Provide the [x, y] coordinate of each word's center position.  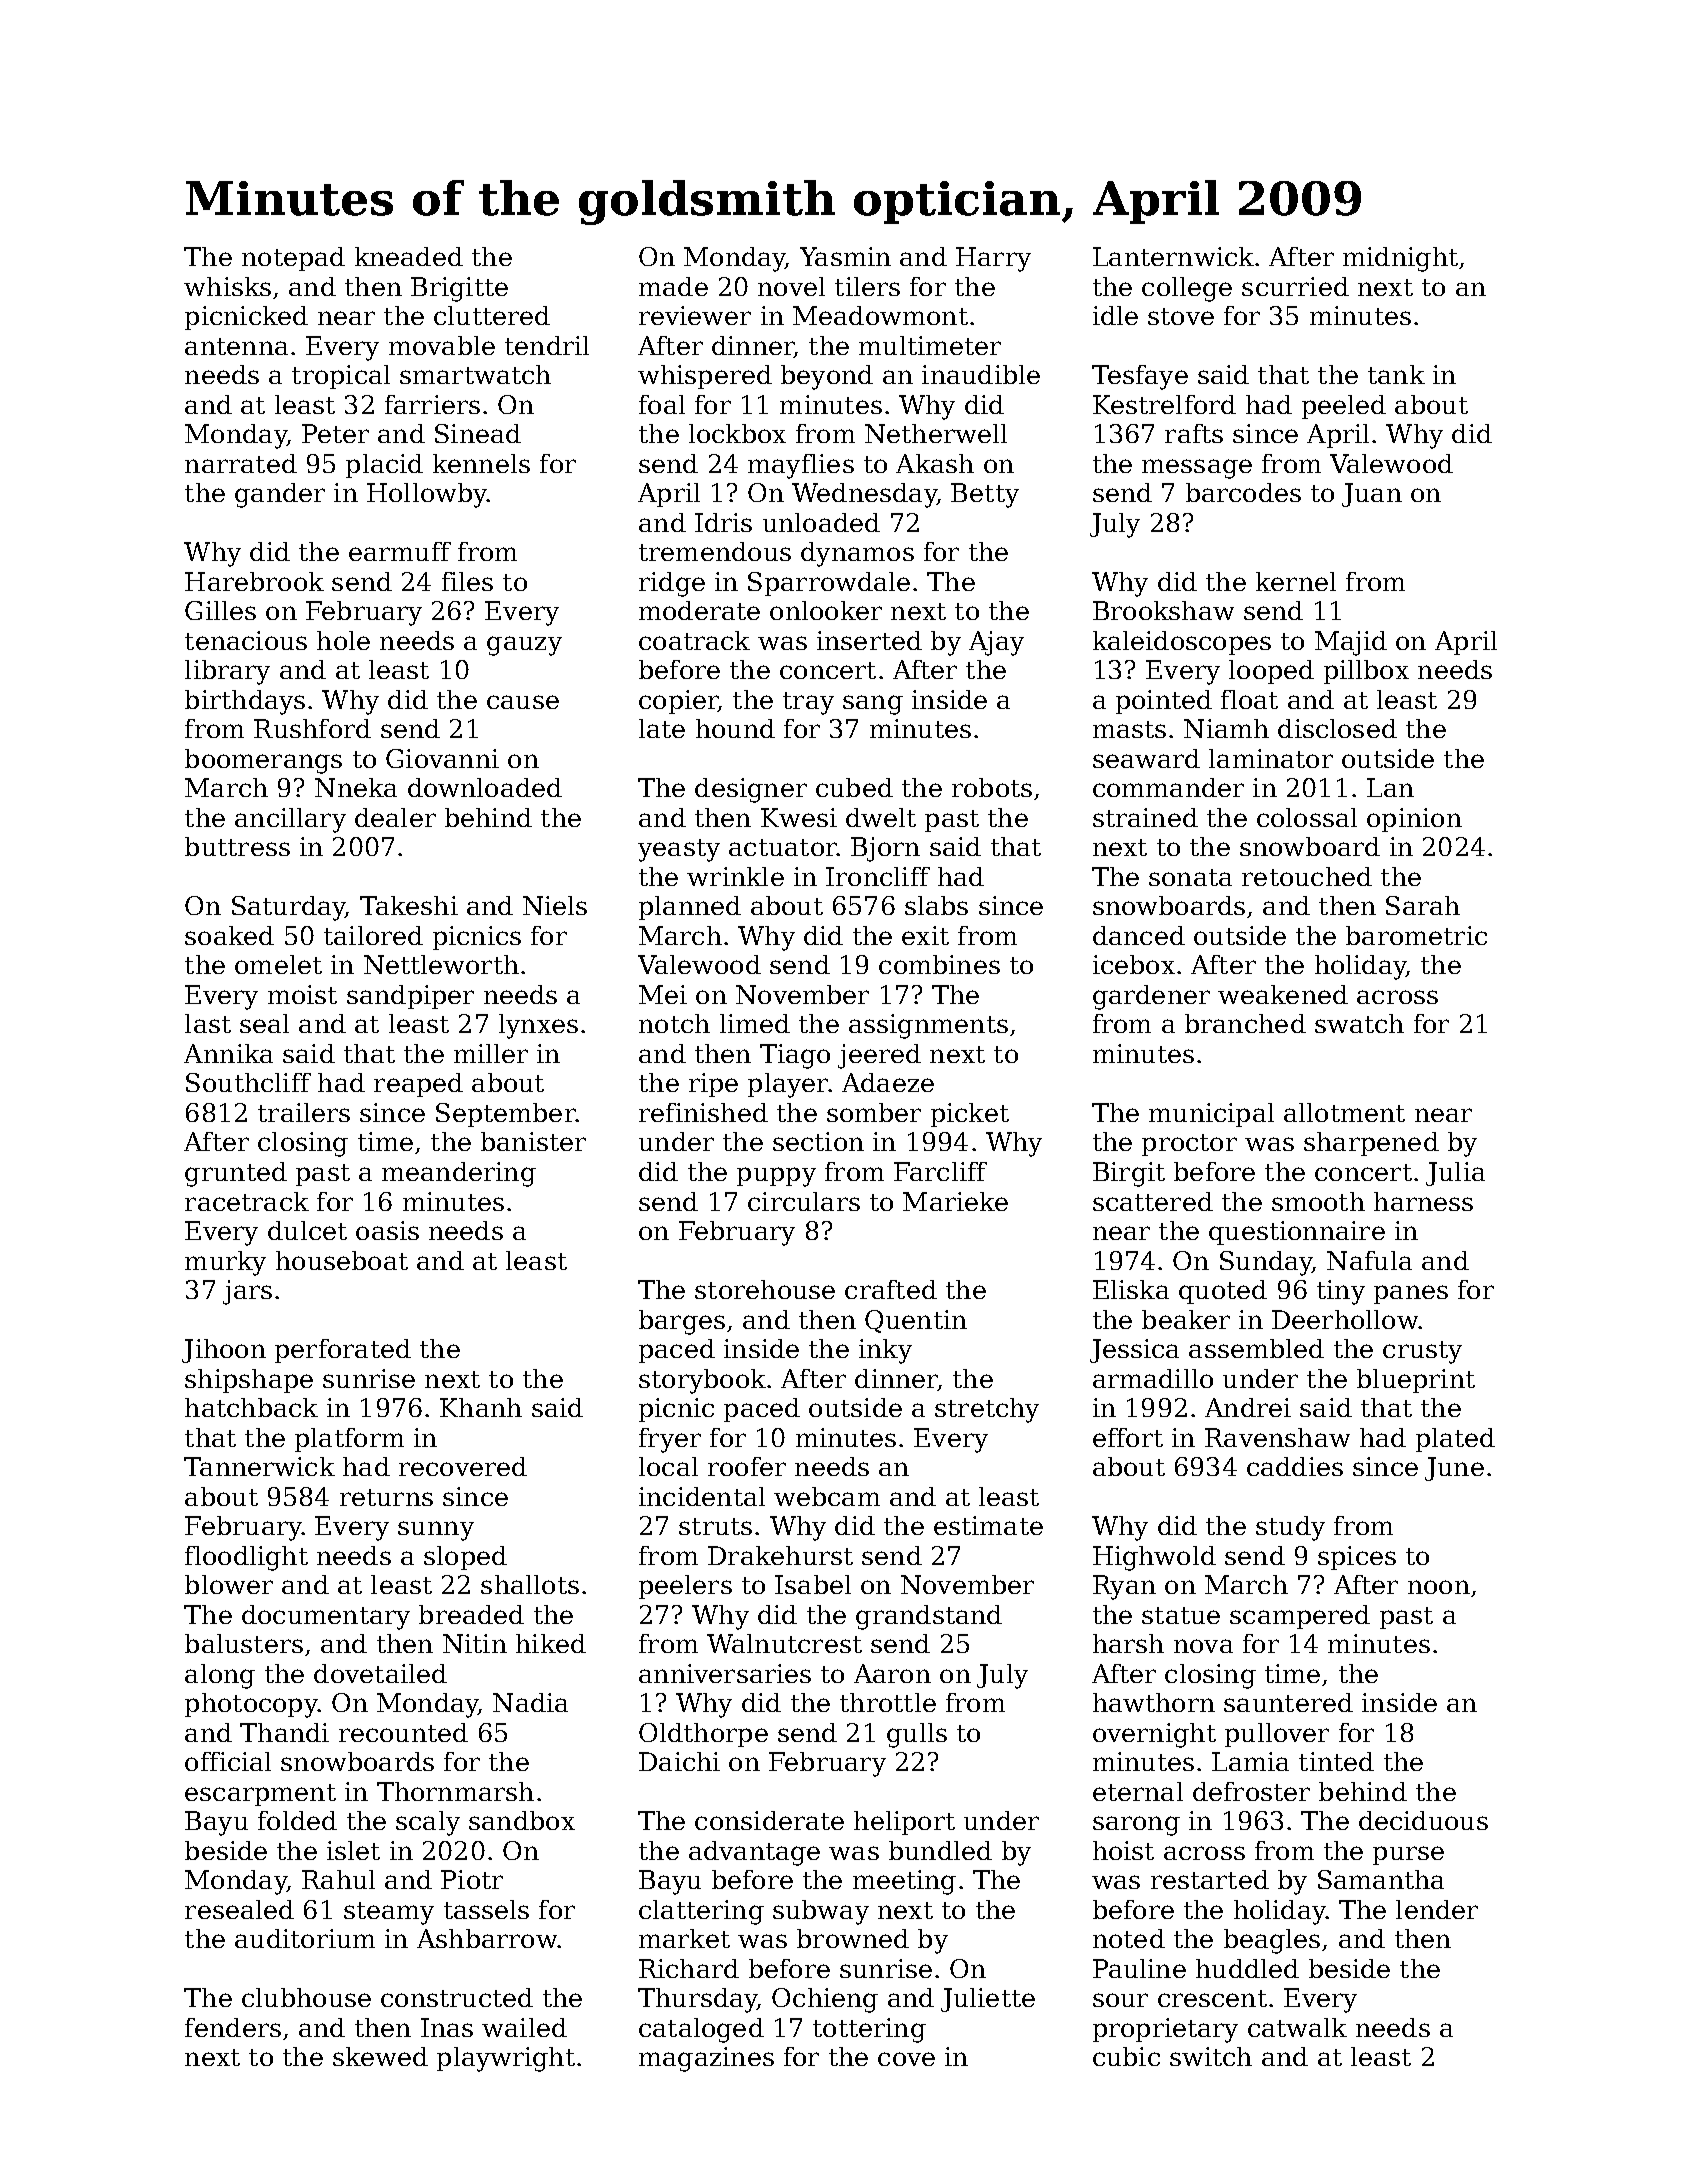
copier [678, 702]
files [467, 581]
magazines [706, 2059]
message [1197, 469]
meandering [459, 1174]
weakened [1283, 994]
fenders [233, 2027]
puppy [776, 1177]
